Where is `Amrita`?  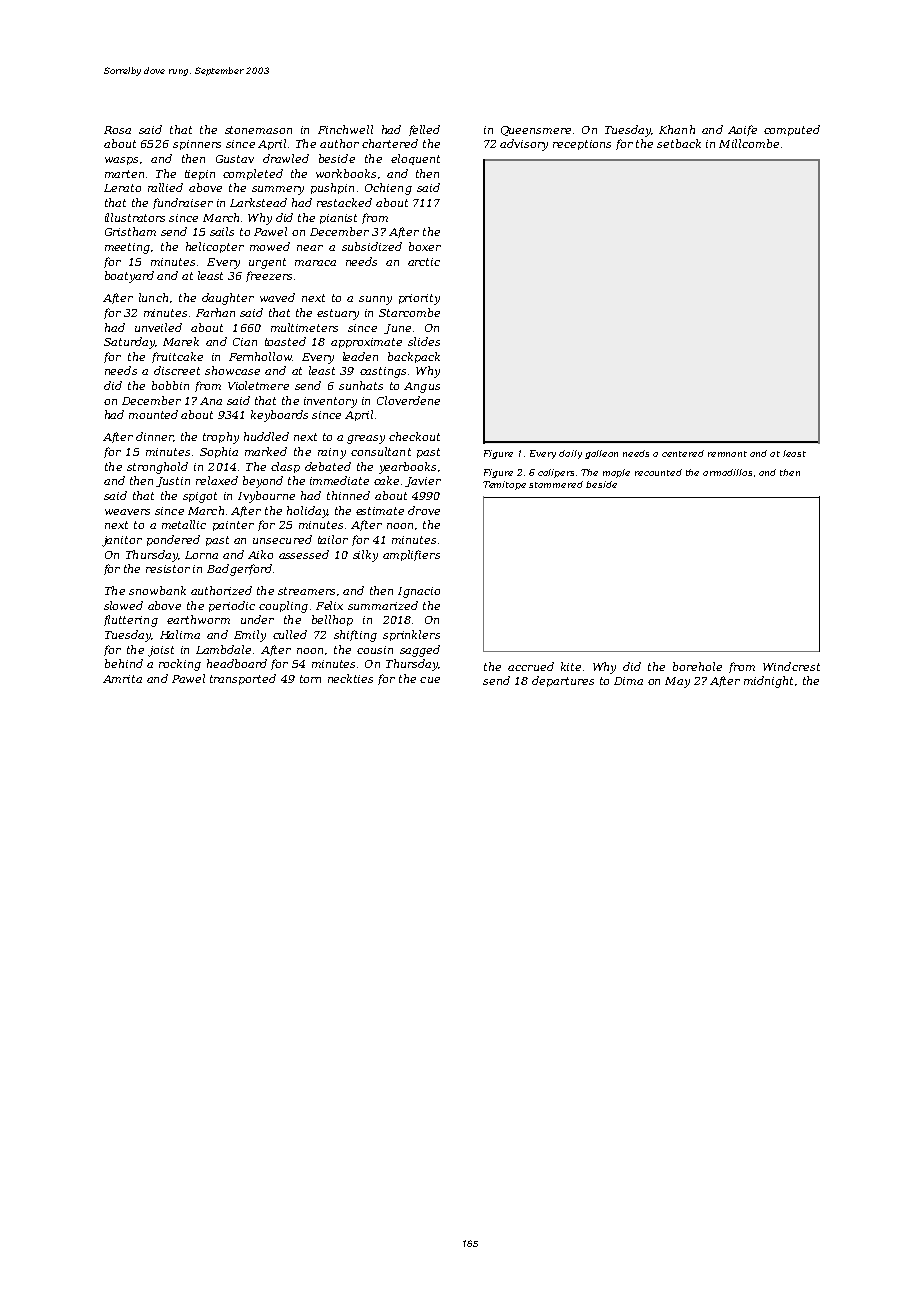
Amrita is located at coordinates (122, 679).
